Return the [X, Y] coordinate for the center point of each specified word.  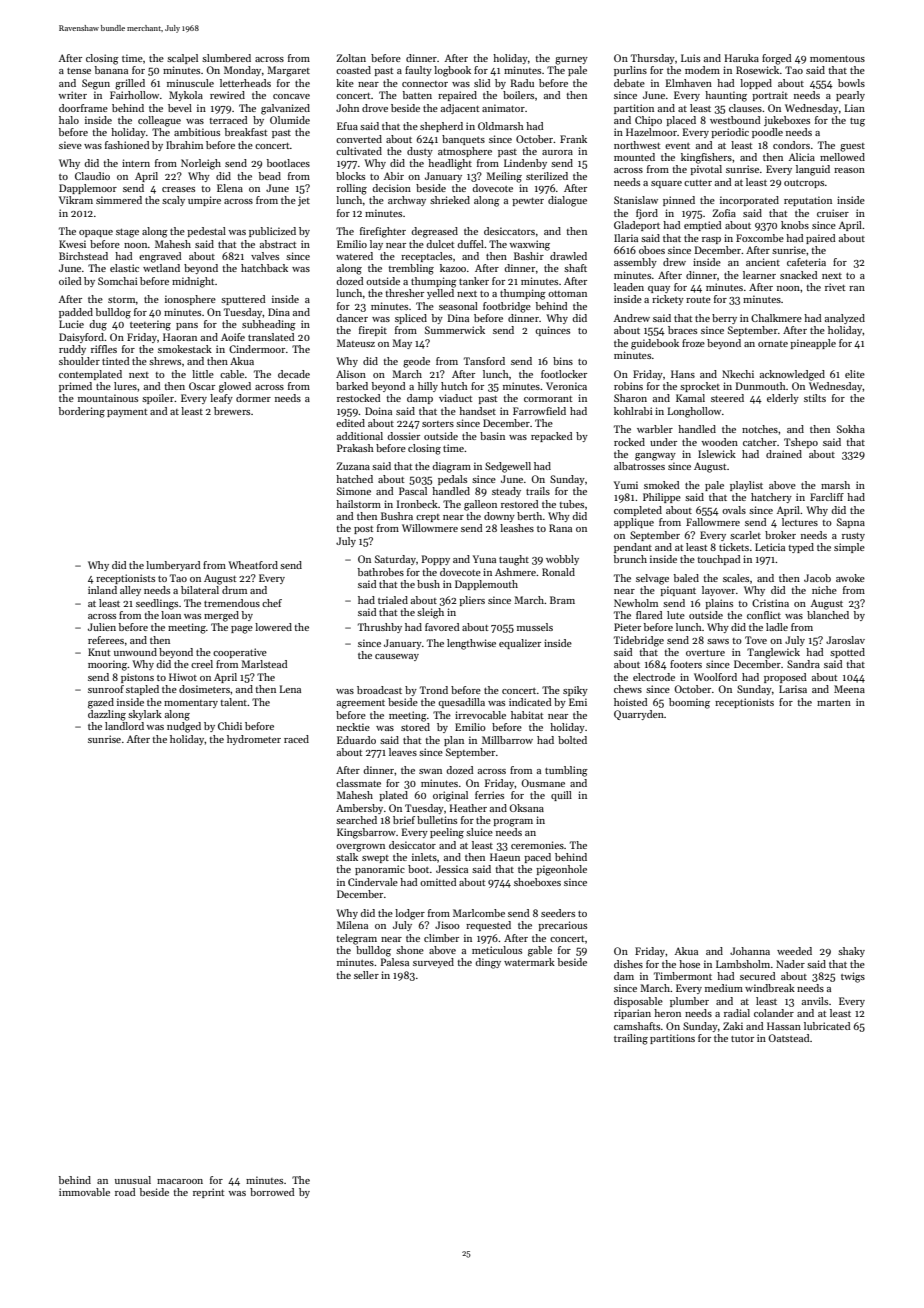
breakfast [246, 132]
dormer [253, 398]
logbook [452, 71]
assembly [635, 263]
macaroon [180, 1181]
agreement [361, 704]
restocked [359, 398]
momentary [191, 704]
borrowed [272, 1192]
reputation [808, 201]
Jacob [817, 578]
